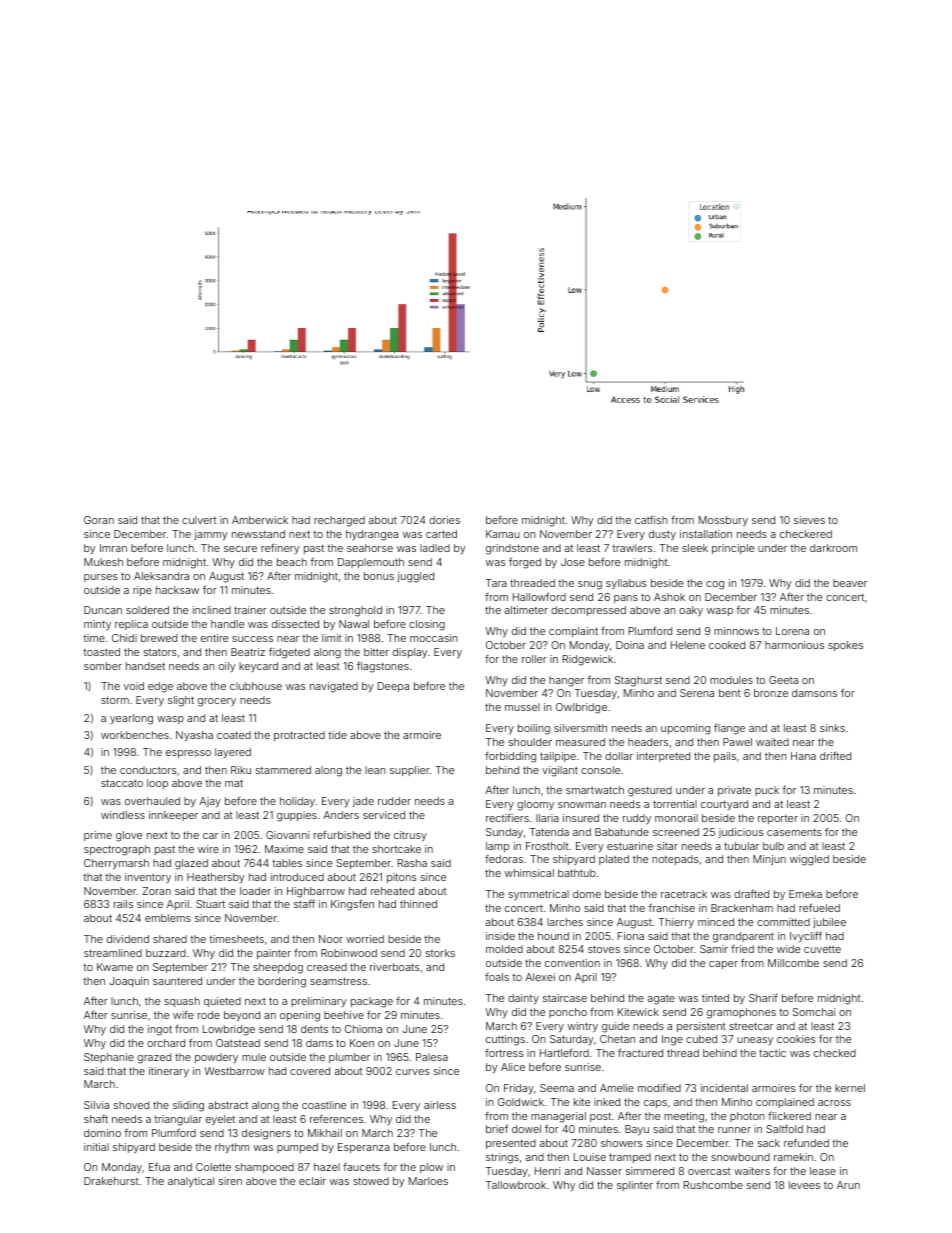 Image resolution: width=952 pixels, height=1233 pixels. What do you see at coordinates (784, 1128) in the page?
I see `Saltfold` at bounding box center [784, 1128].
